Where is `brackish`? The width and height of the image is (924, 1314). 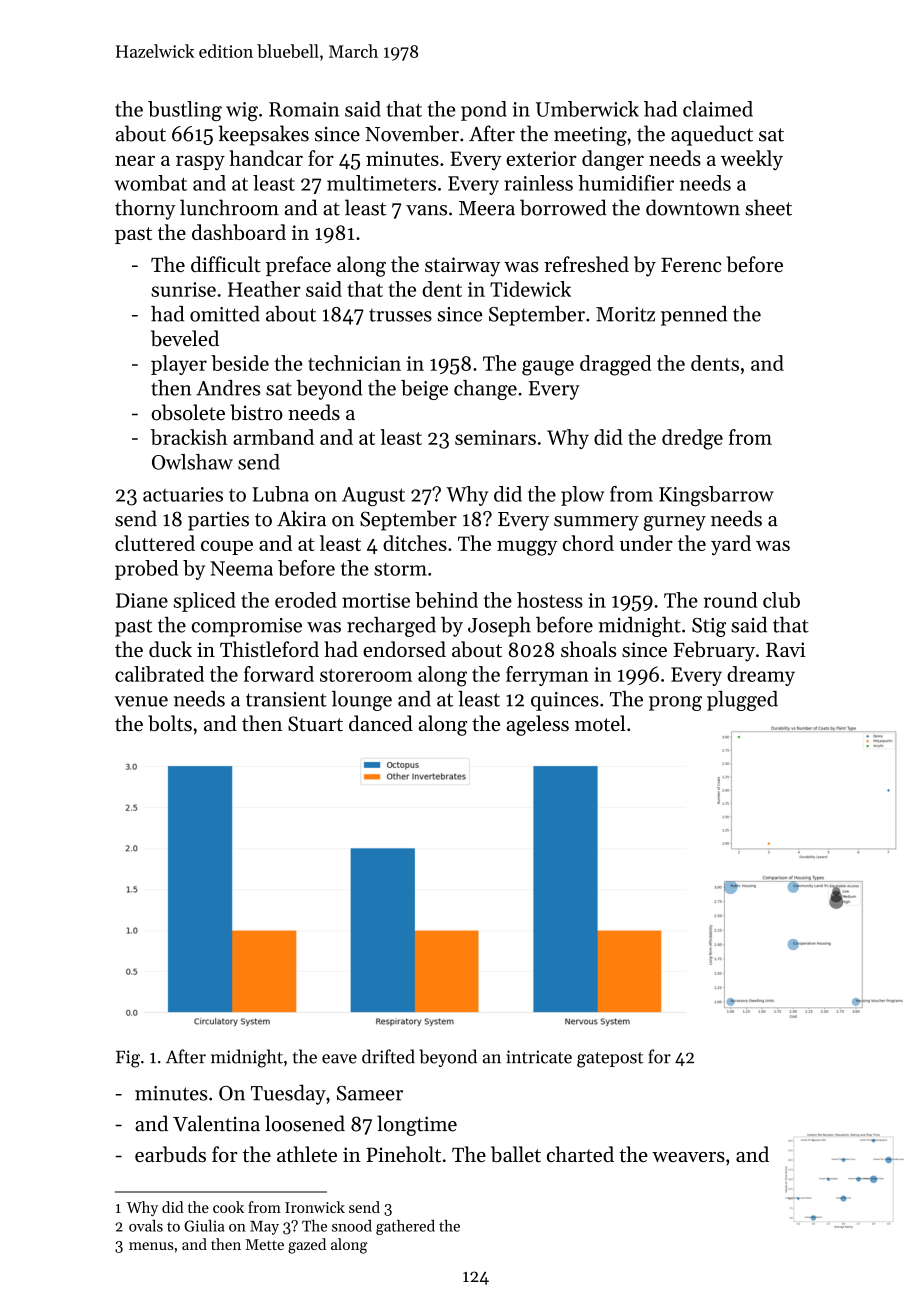 brackish is located at coordinates (189, 437).
